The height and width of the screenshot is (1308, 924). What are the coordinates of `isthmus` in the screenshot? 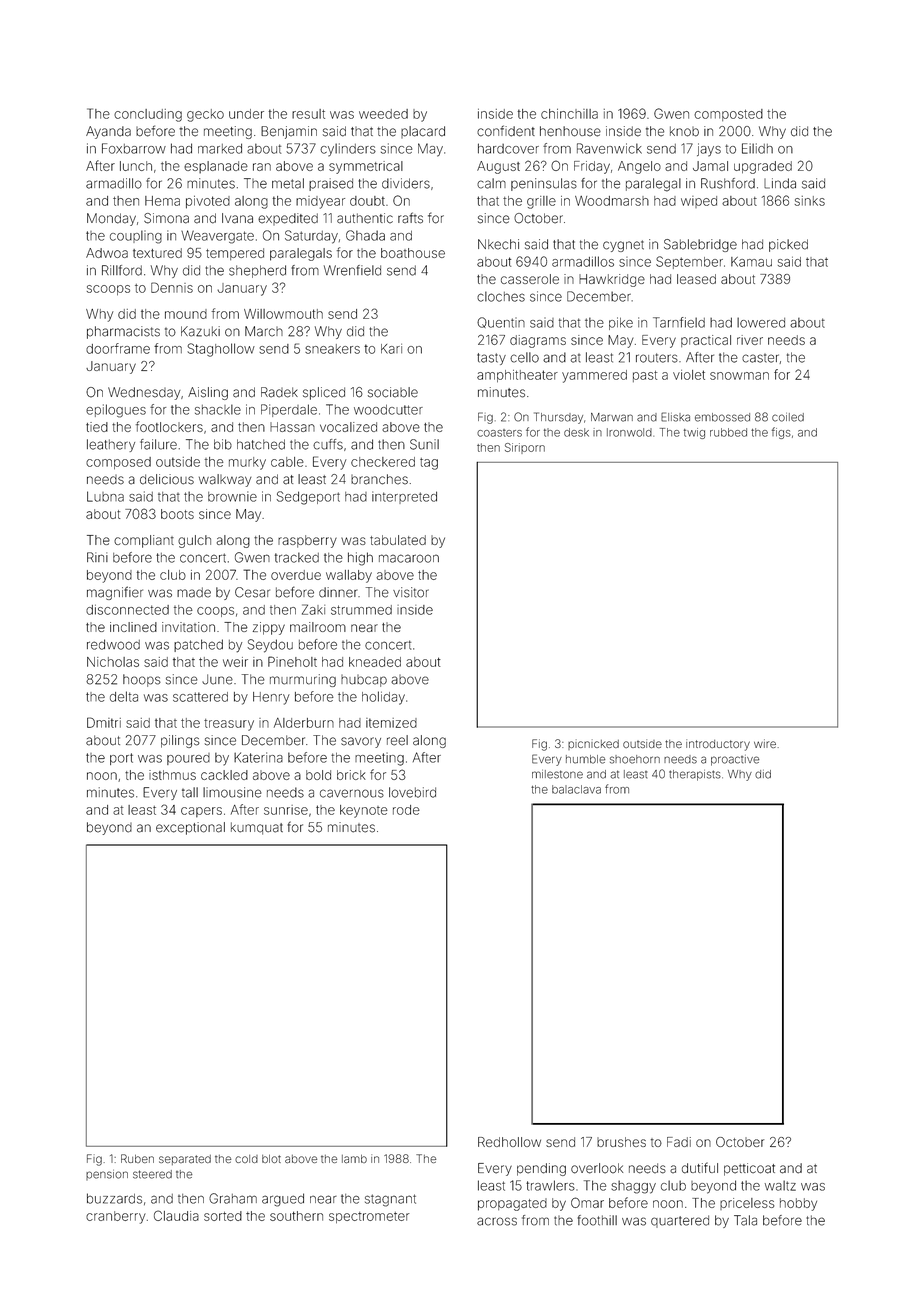 It's located at (172, 775).
